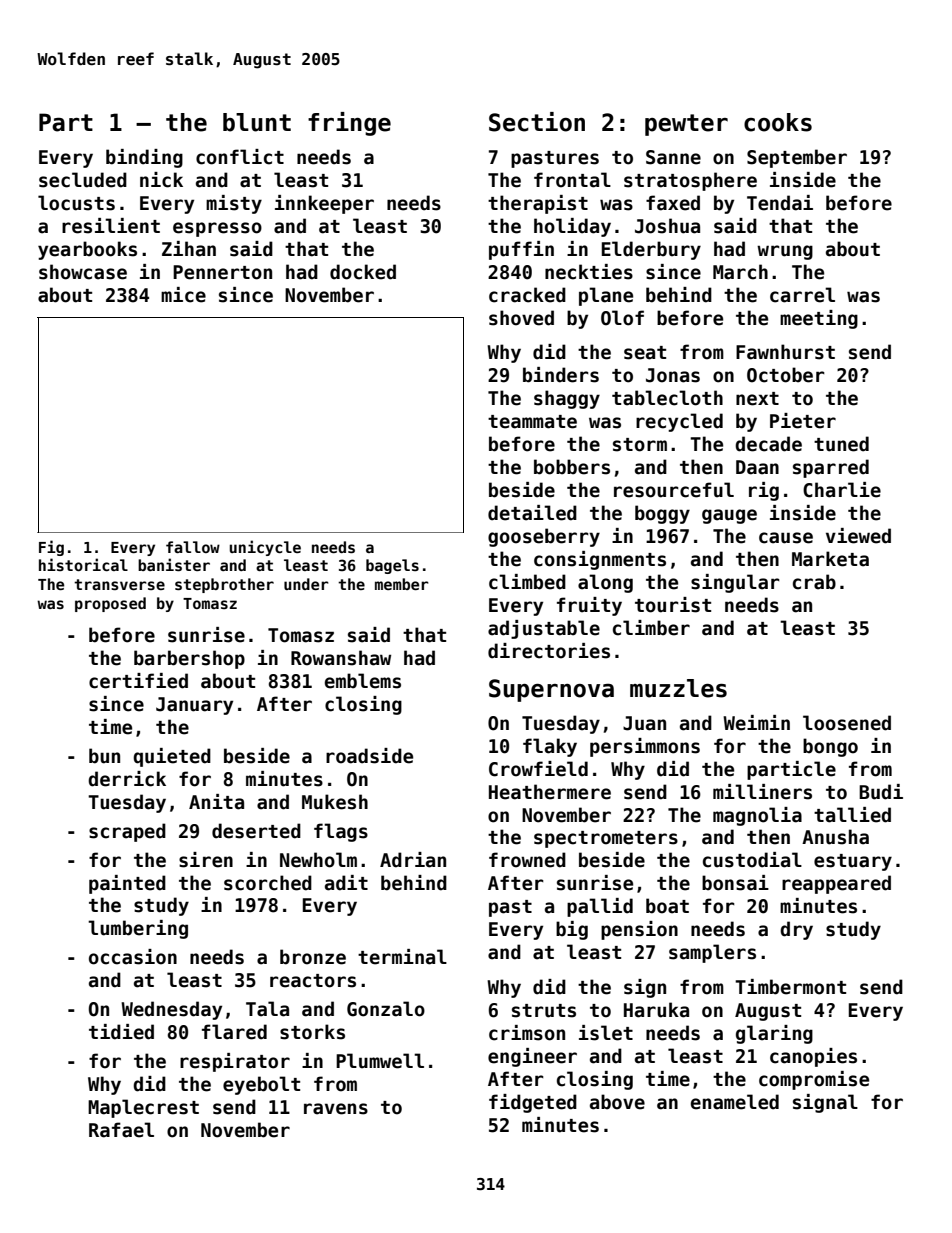 The width and height of the screenshot is (952, 1233). What do you see at coordinates (533, 1103) in the screenshot?
I see `fidgeted` at bounding box center [533, 1103].
